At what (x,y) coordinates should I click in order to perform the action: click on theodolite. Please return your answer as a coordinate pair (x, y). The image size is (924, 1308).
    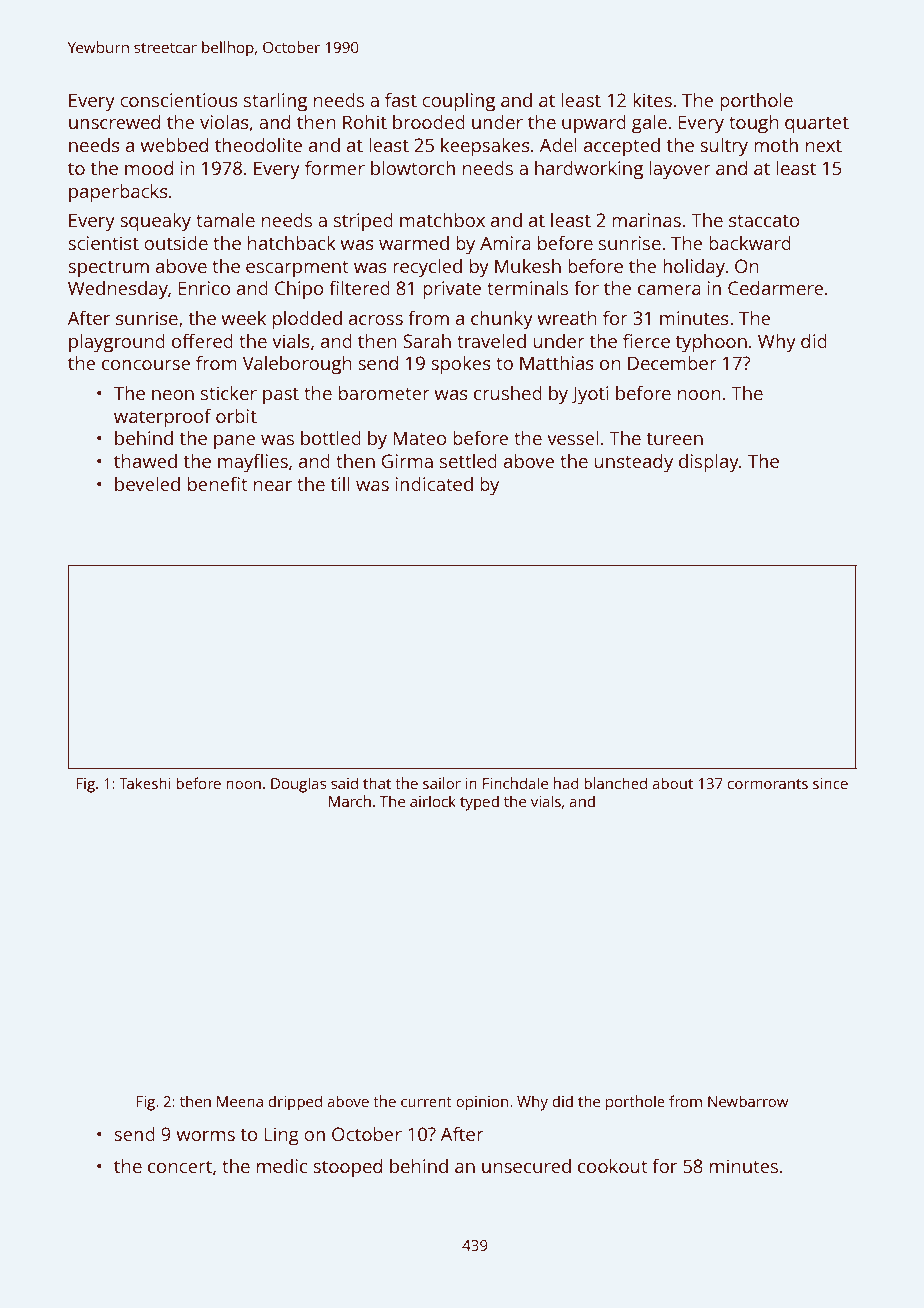
    Looking at the image, I should click on (258, 144).
